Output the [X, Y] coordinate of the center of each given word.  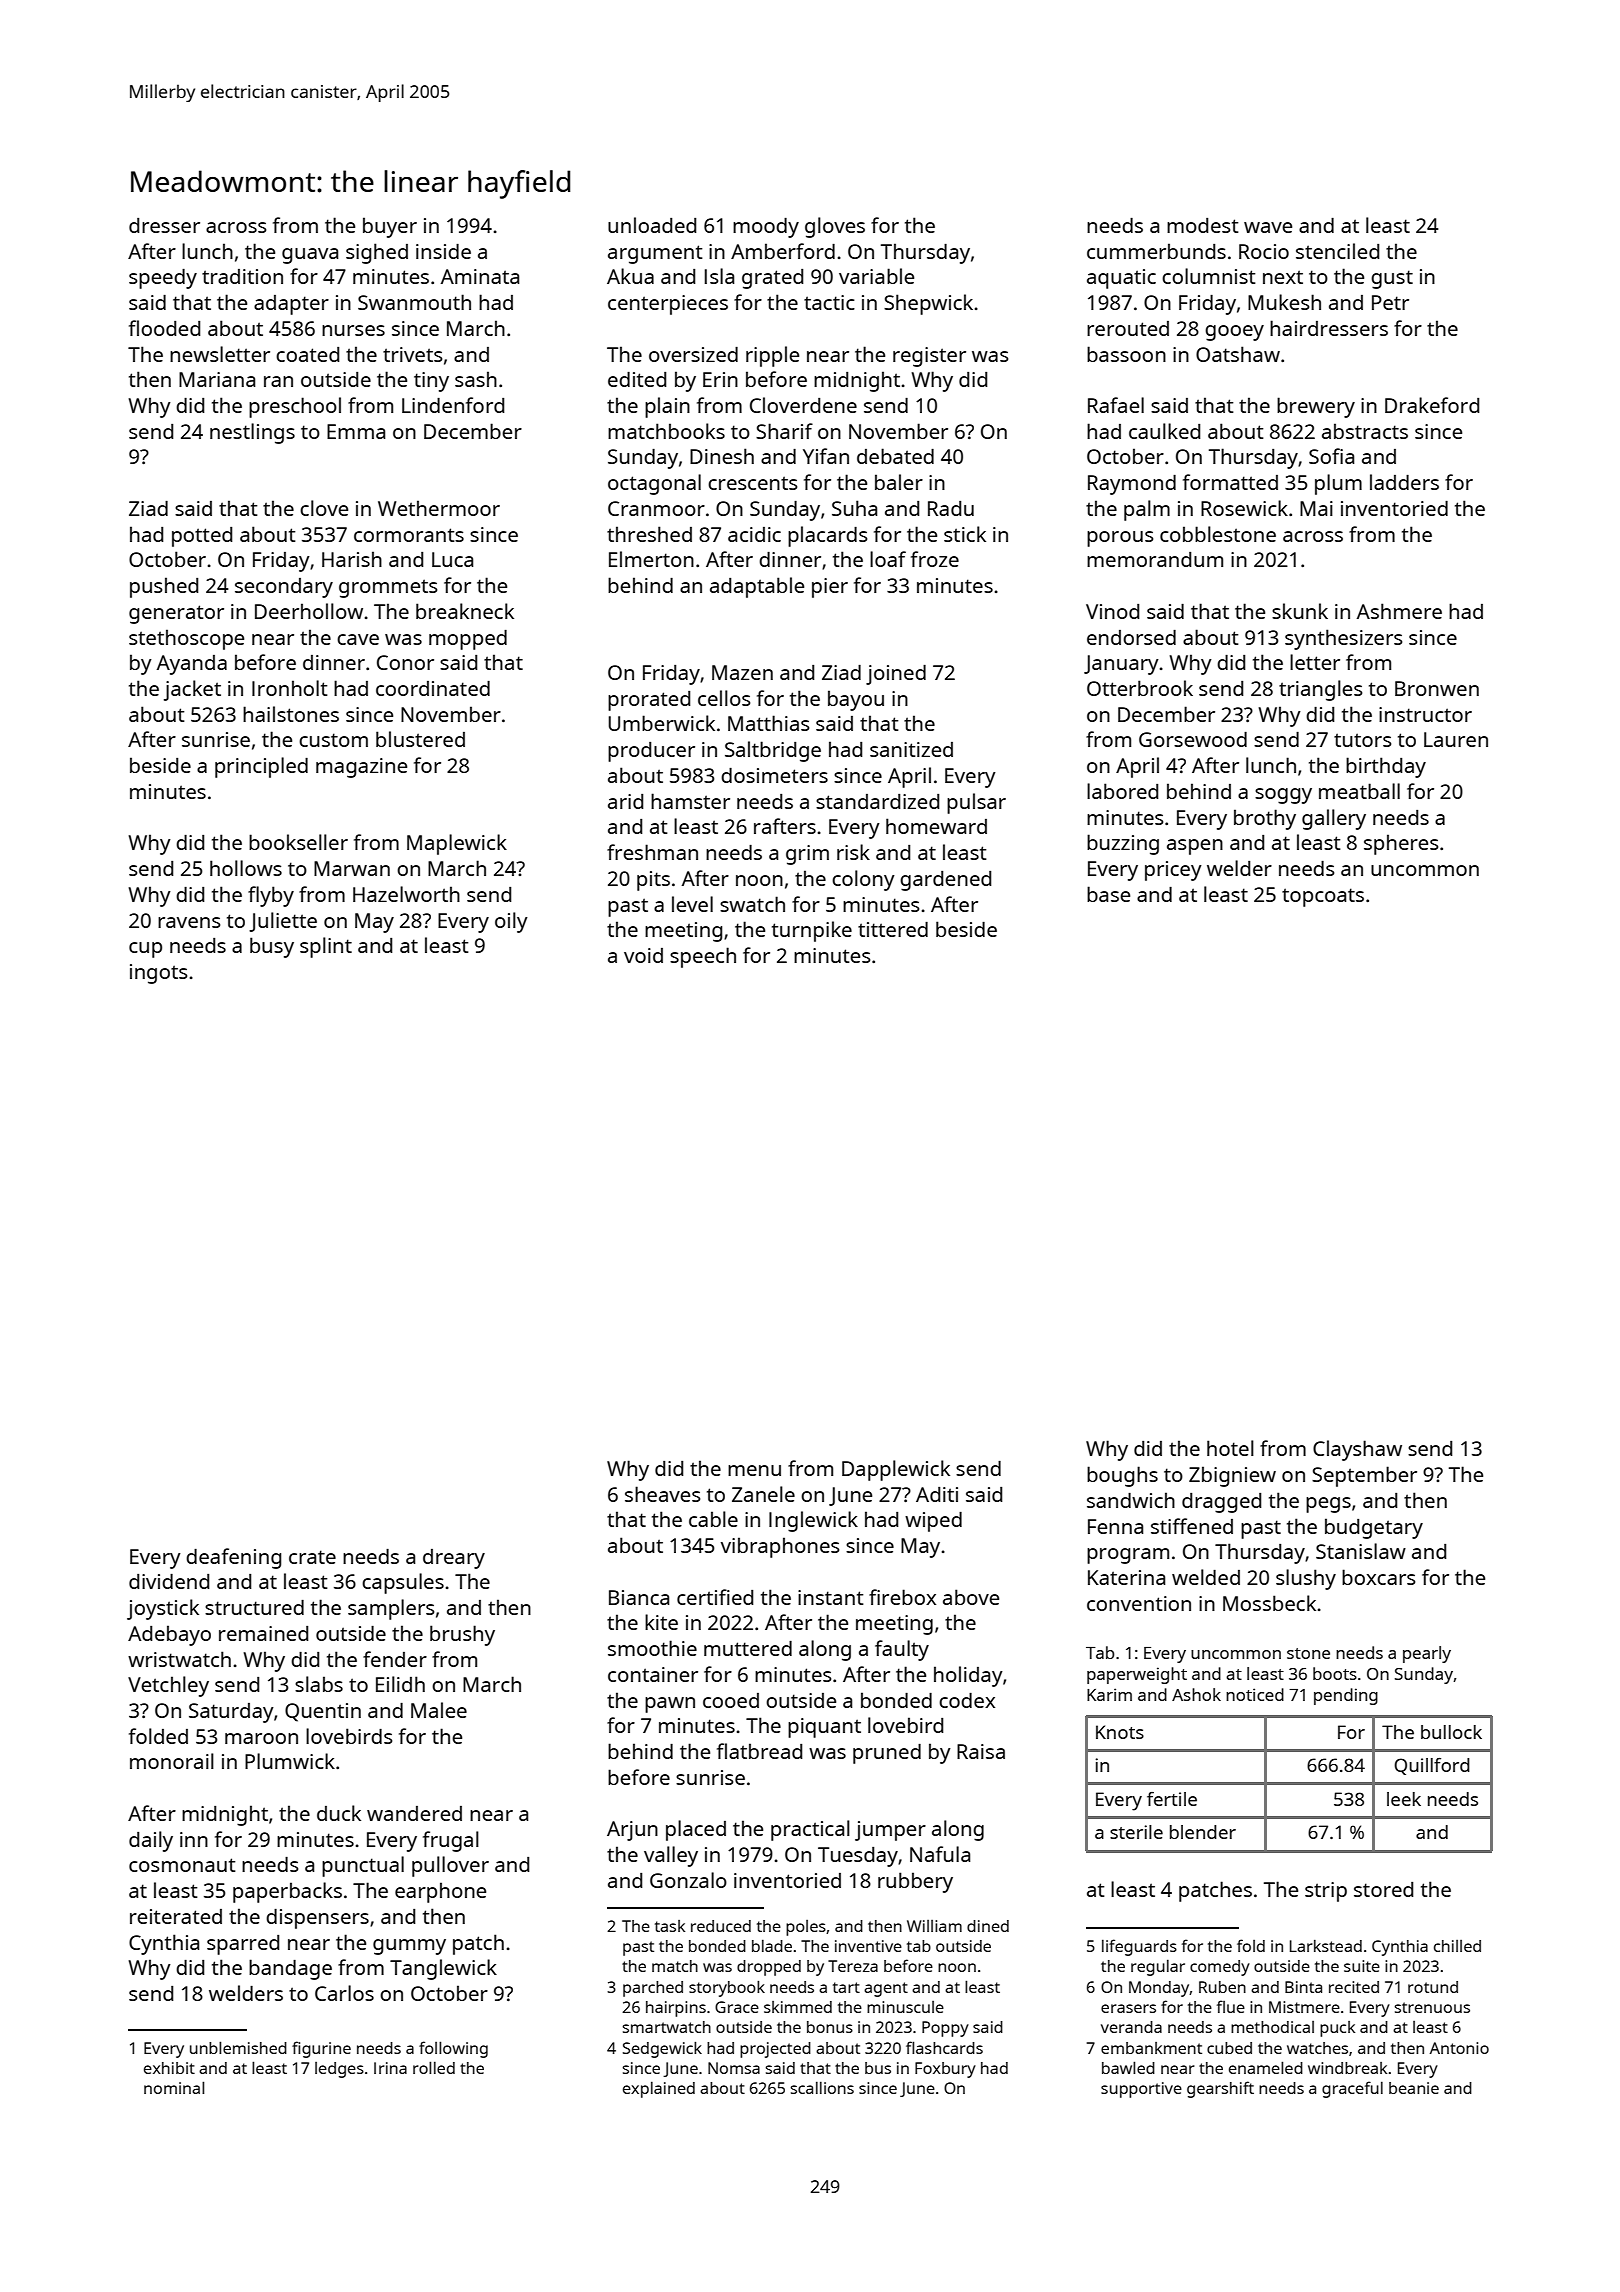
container [653, 1674]
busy [272, 947]
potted [202, 537]
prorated [649, 701]
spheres [1401, 844]
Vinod [1112, 611]
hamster [690, 801]
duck [339, 1813]
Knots [1120, 1732]
